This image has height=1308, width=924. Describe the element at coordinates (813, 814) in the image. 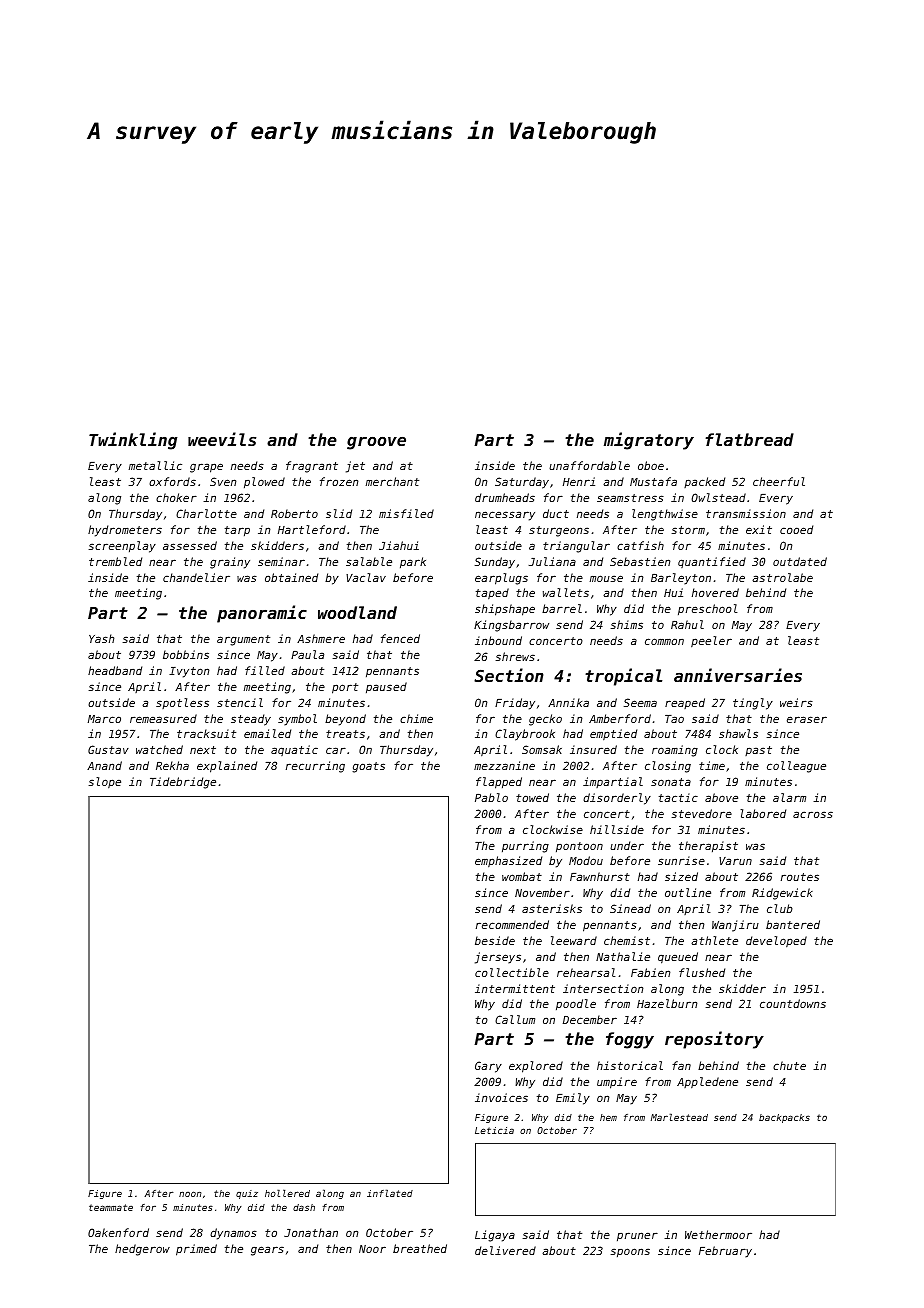

I see `across` at that location.
